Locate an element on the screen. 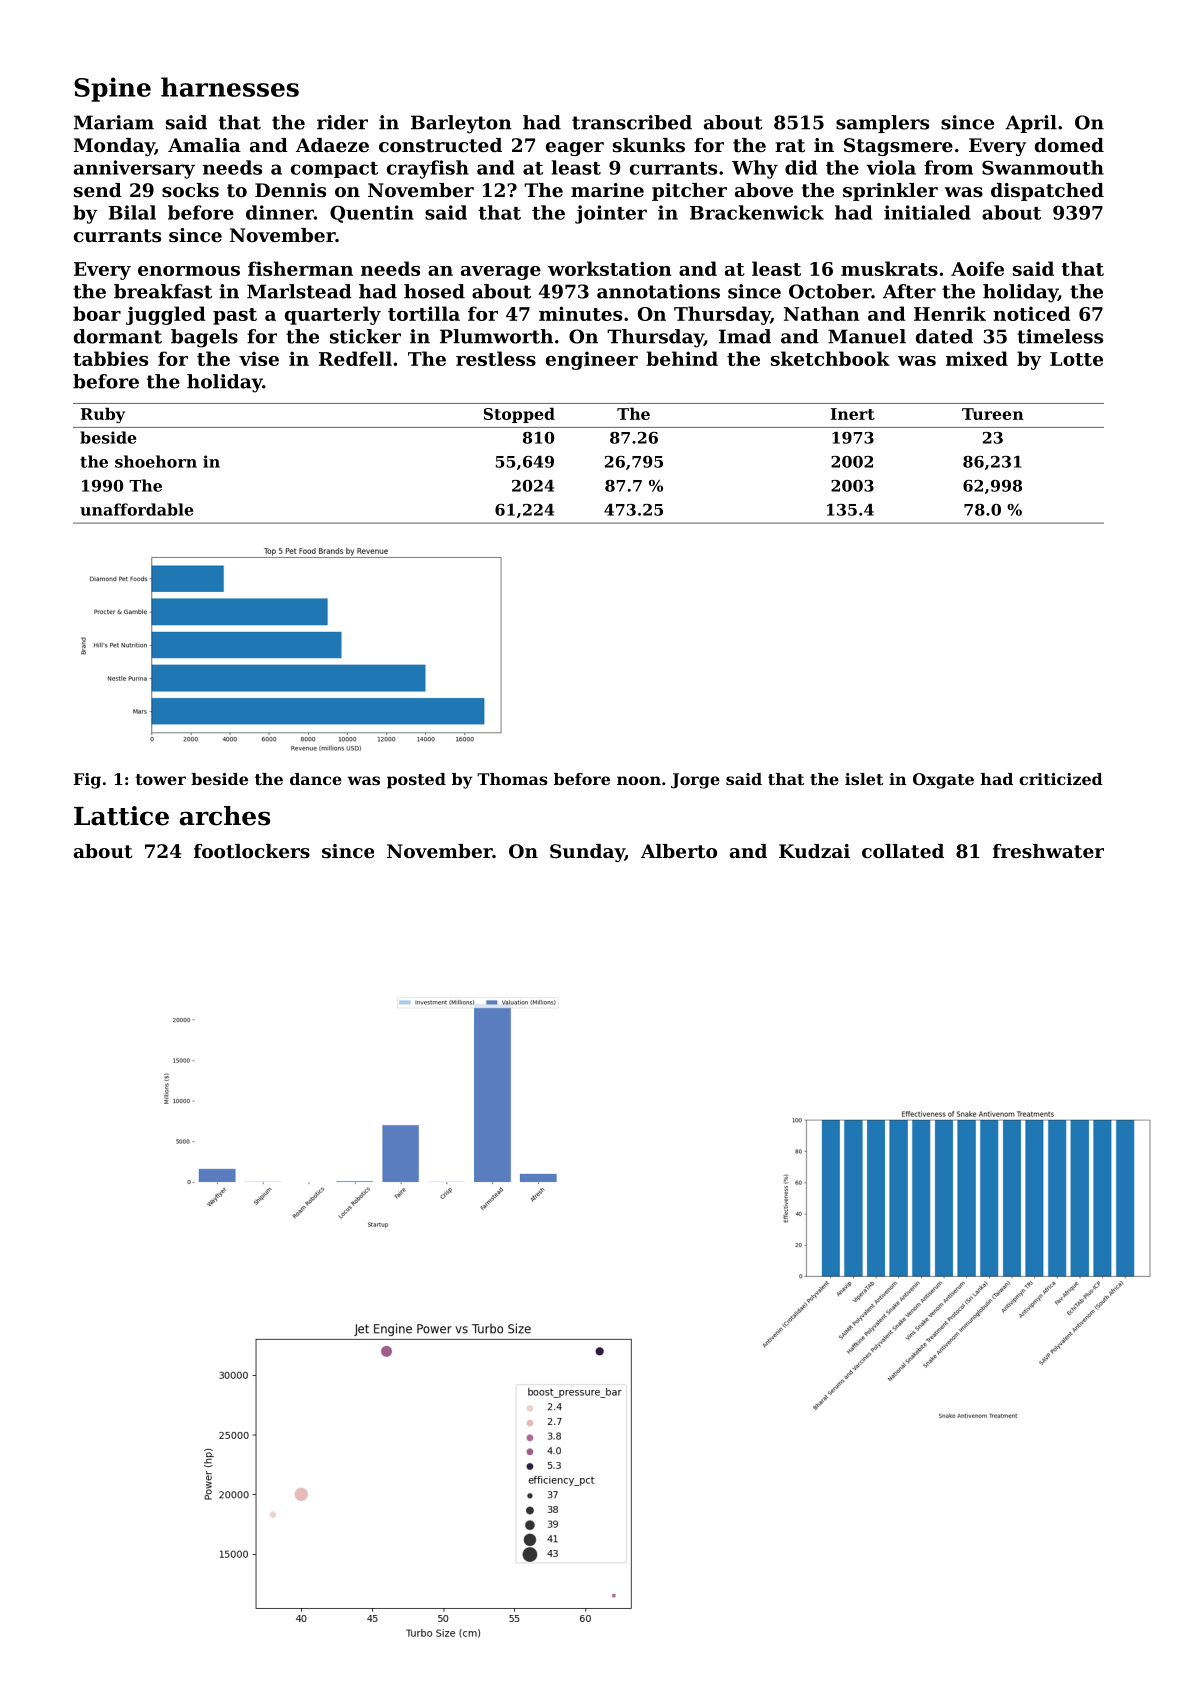 The height and width of the screenshot is (1705, 1177). footlockers is located at coordinates (252, 851).
